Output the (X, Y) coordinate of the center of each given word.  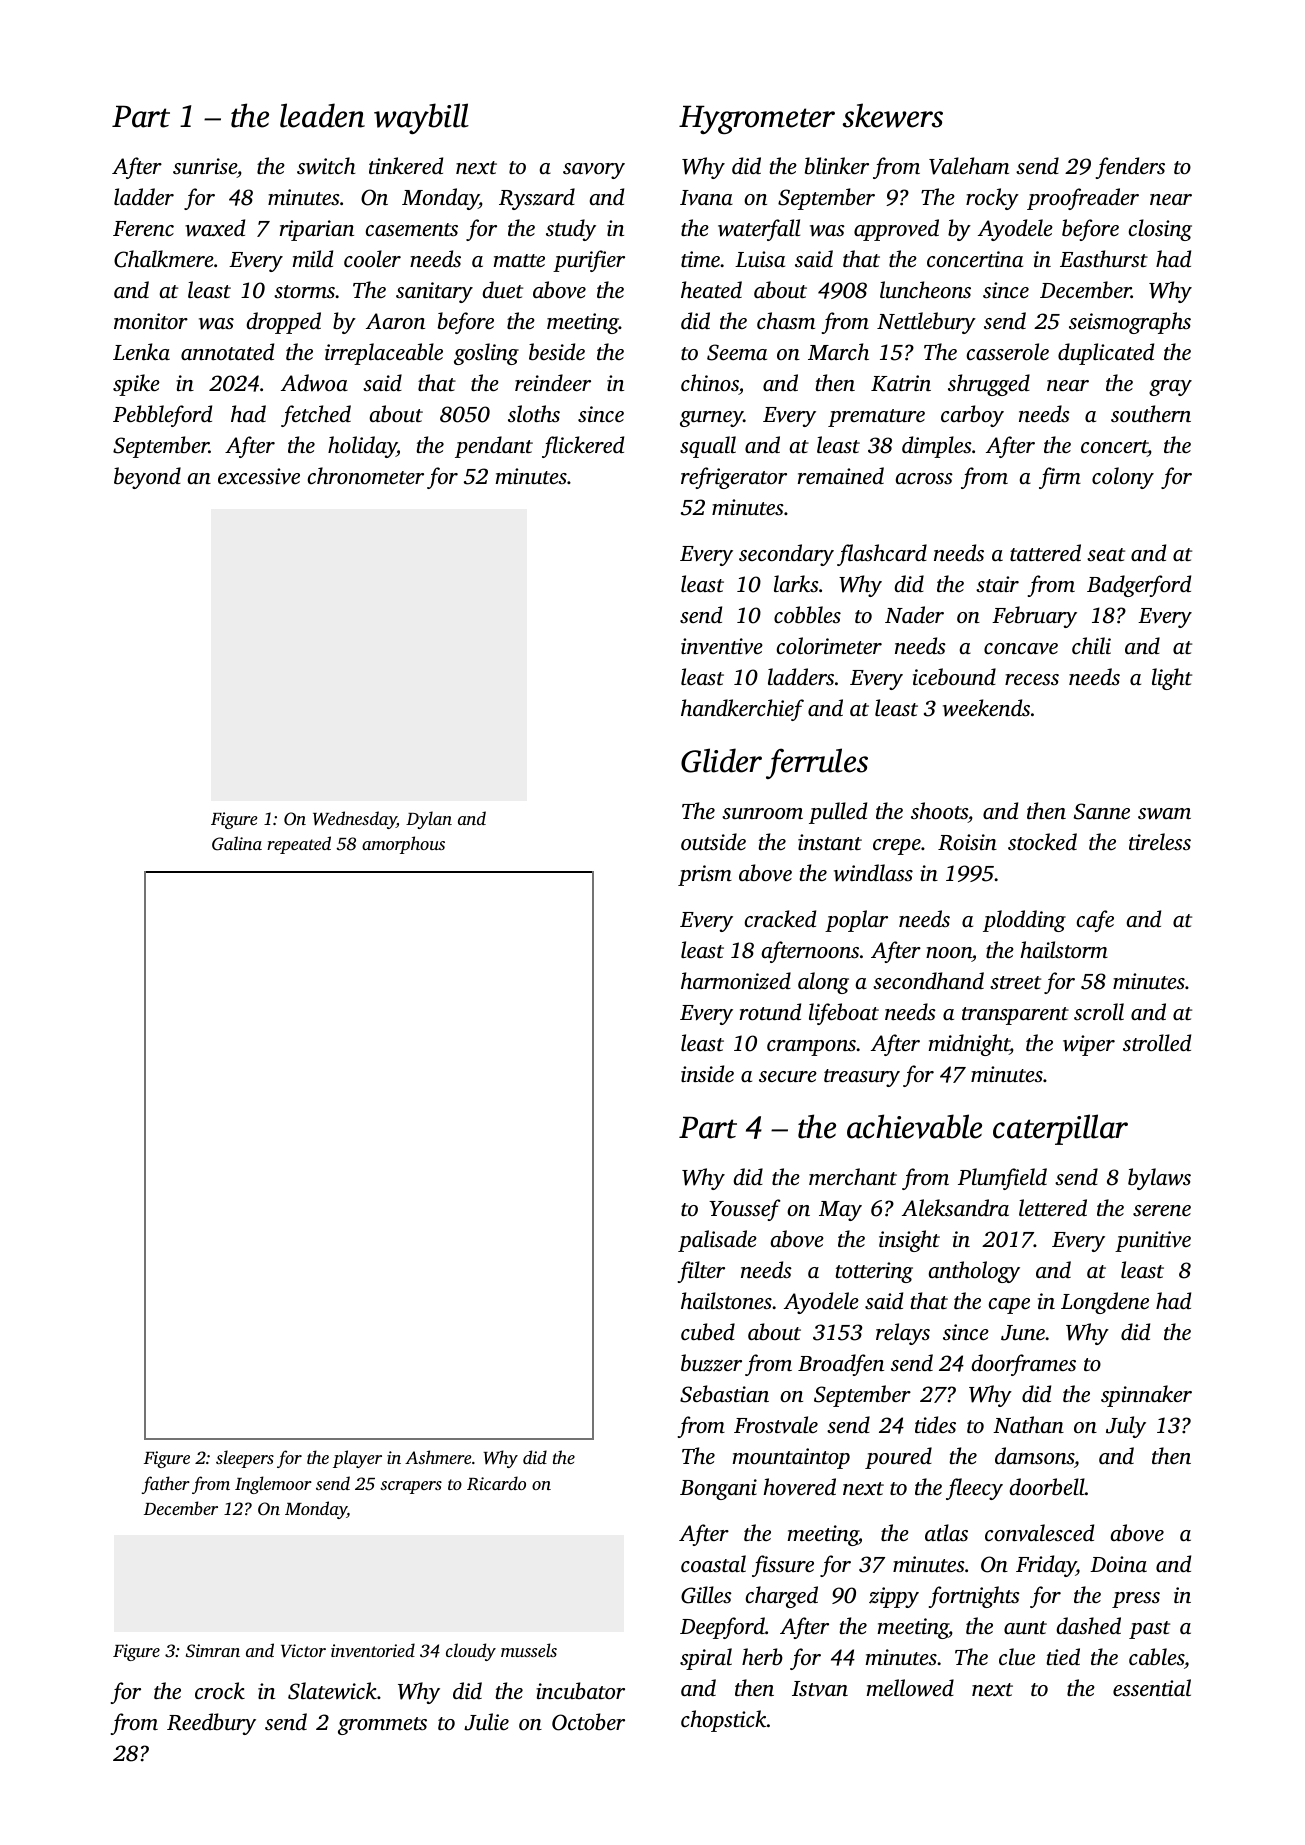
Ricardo (496, 1483)
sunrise (205, 166)
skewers (893, 115)
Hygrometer (757, 119)
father (166, 1485)
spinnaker (1146, 1396)
